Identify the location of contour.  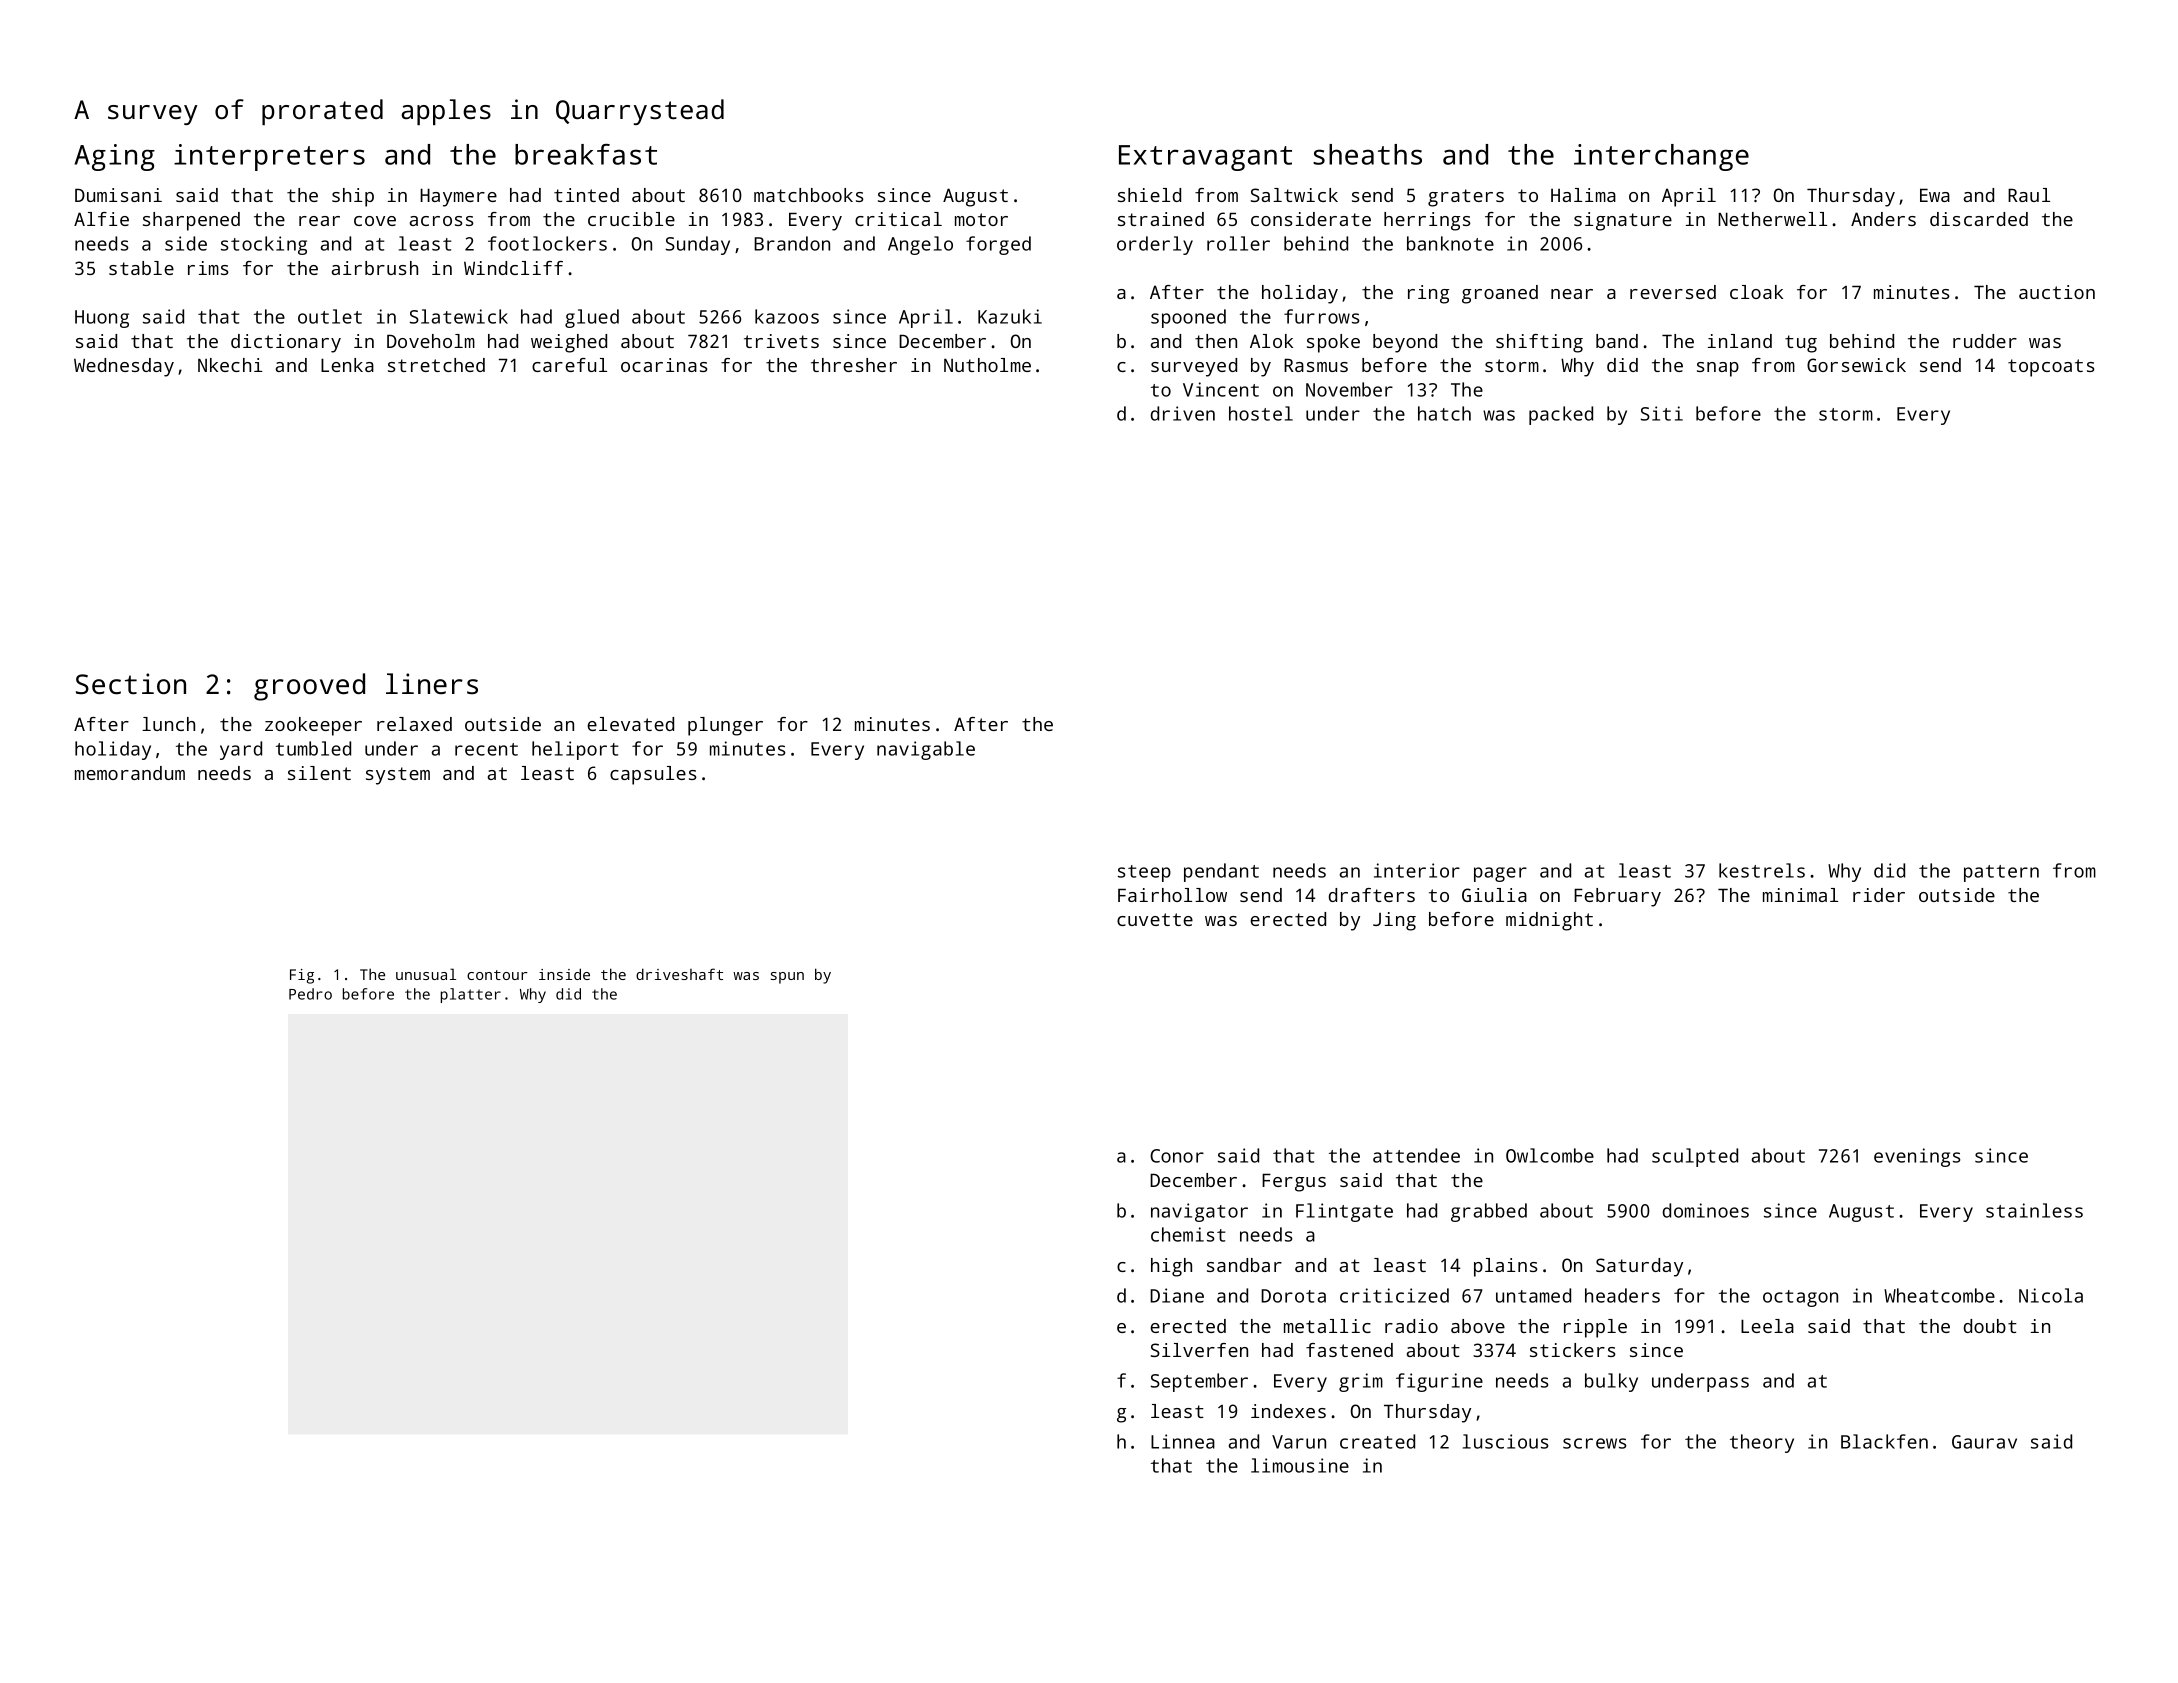
(497, 975).
